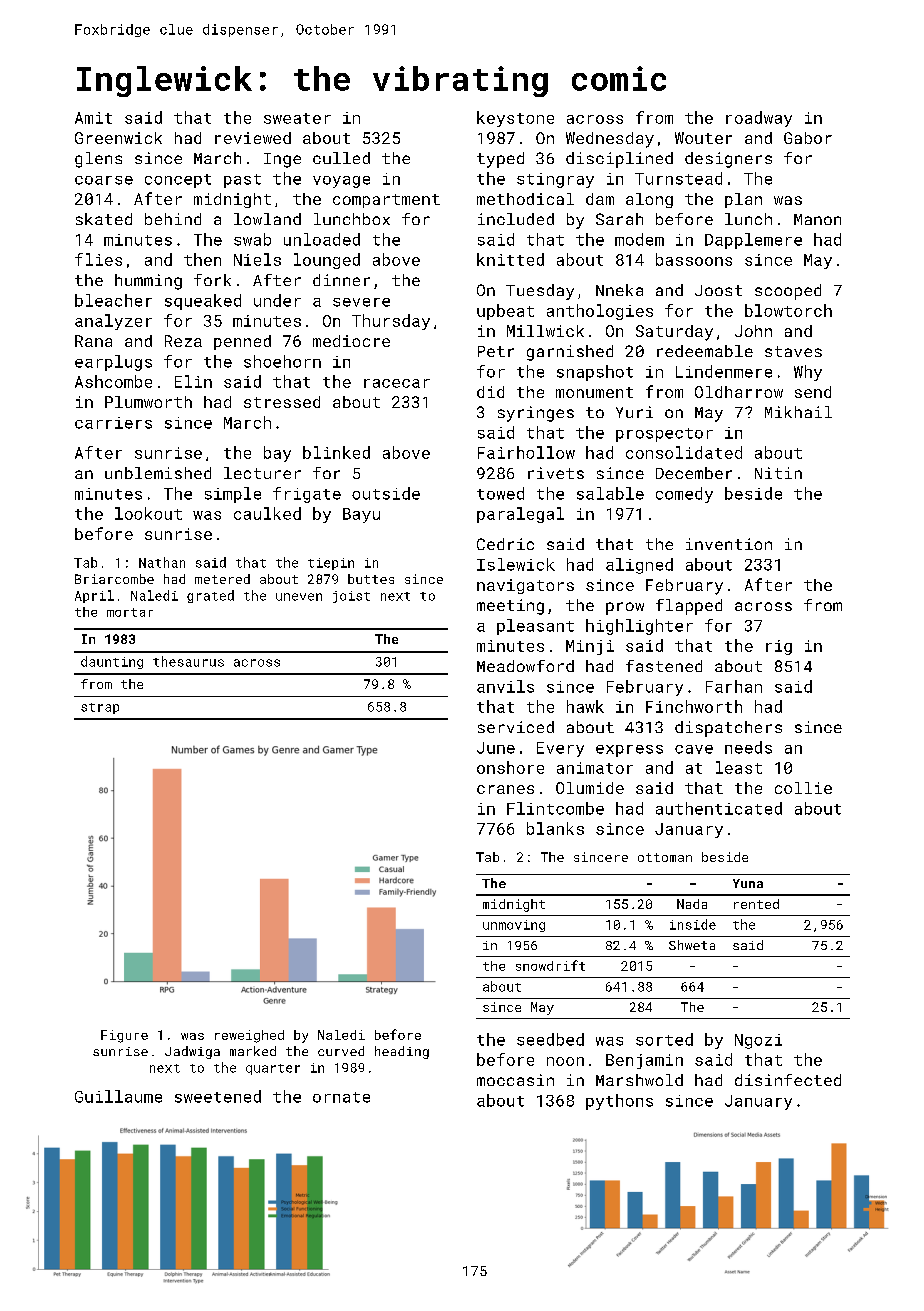  What do you see at coordinates (130, 612) in the screenshot?
I see `mortar` at bounding box center [130, 612].
